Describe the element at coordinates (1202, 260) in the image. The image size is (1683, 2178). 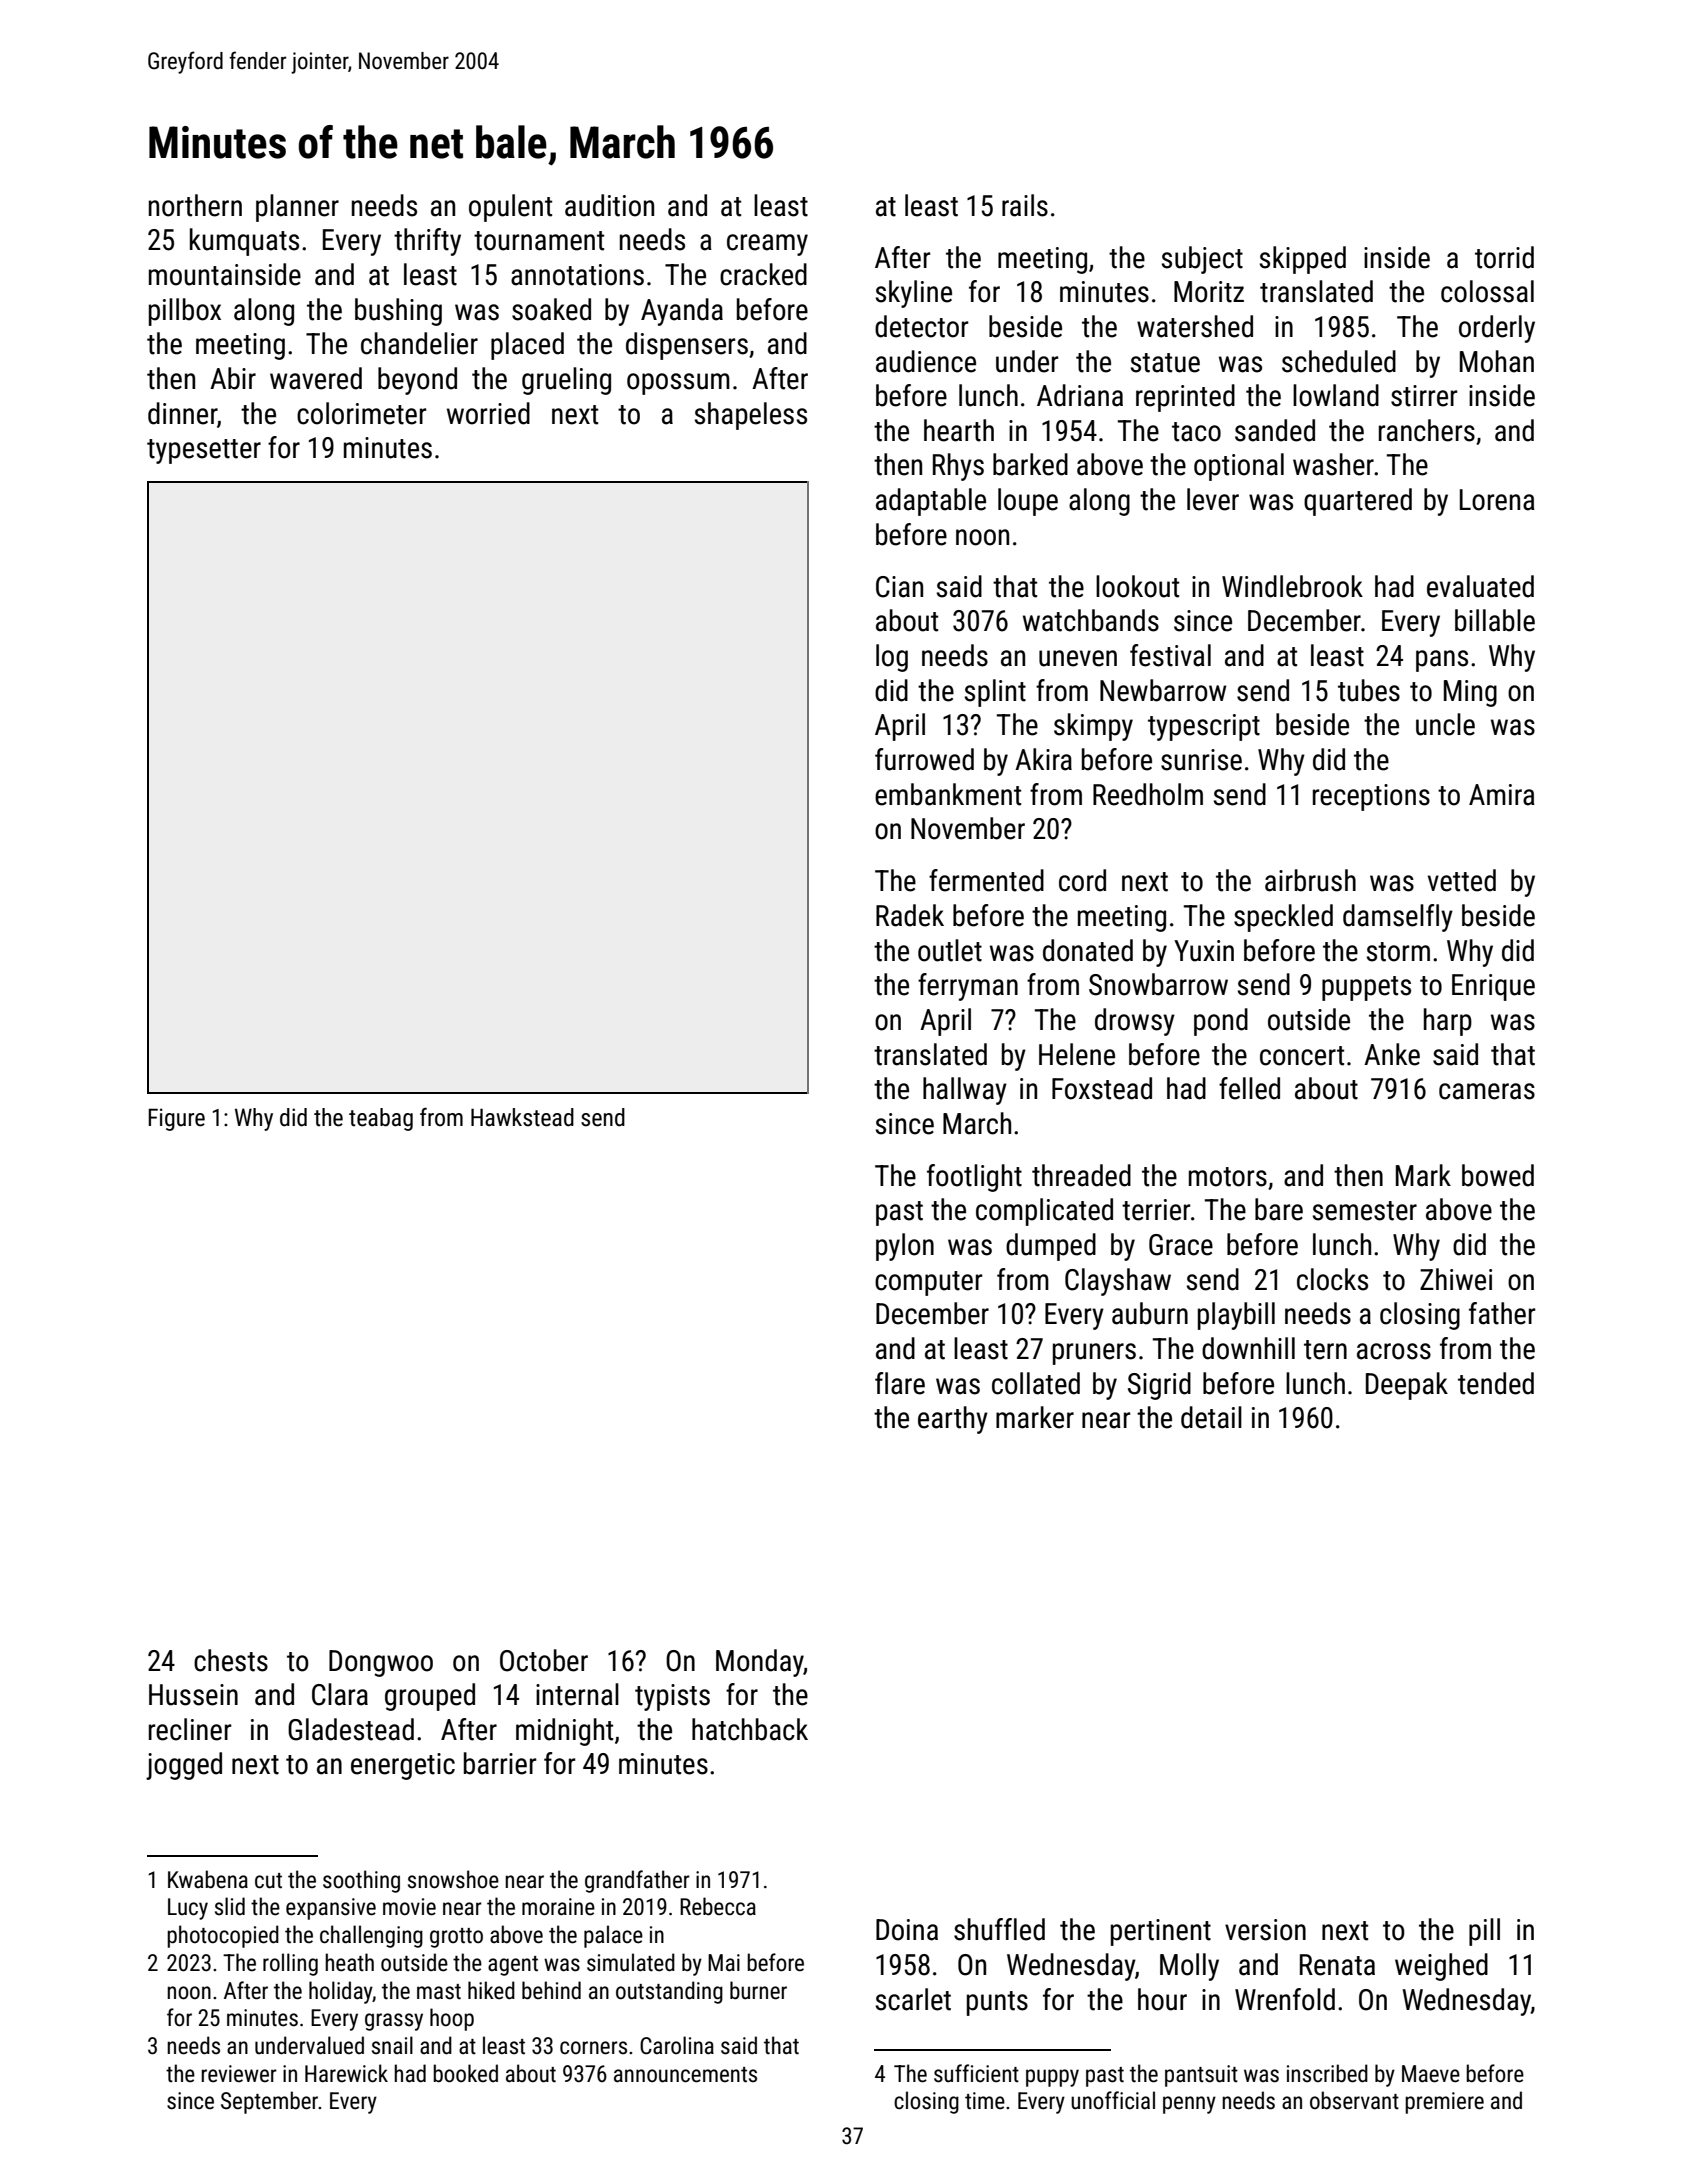
I see `subject` at that location.
